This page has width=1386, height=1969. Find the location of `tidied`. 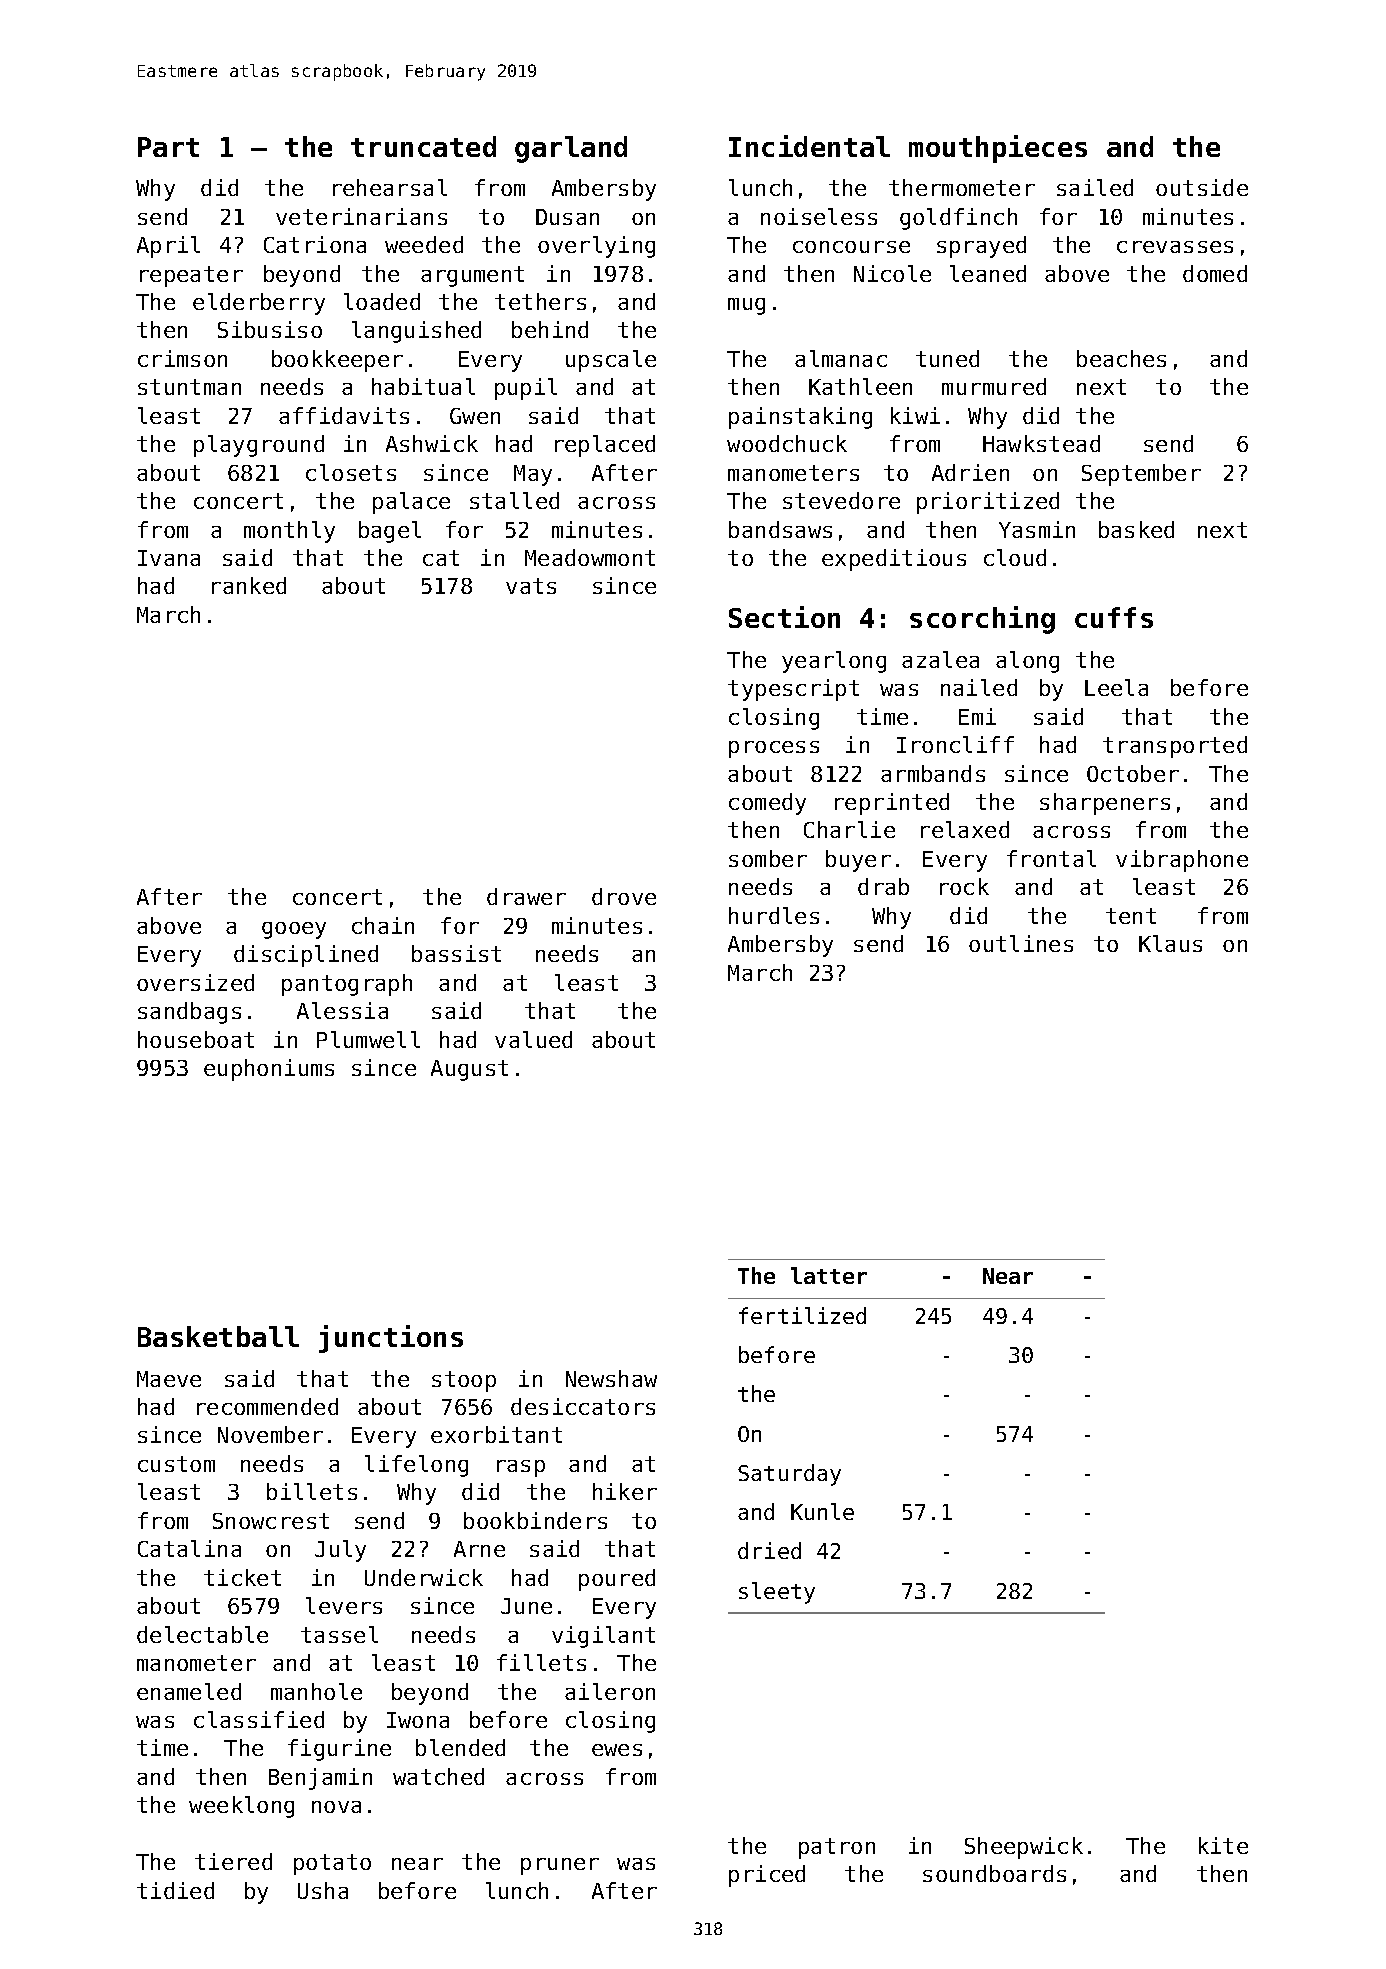

tidied is located at coordinates (175, 1890).
